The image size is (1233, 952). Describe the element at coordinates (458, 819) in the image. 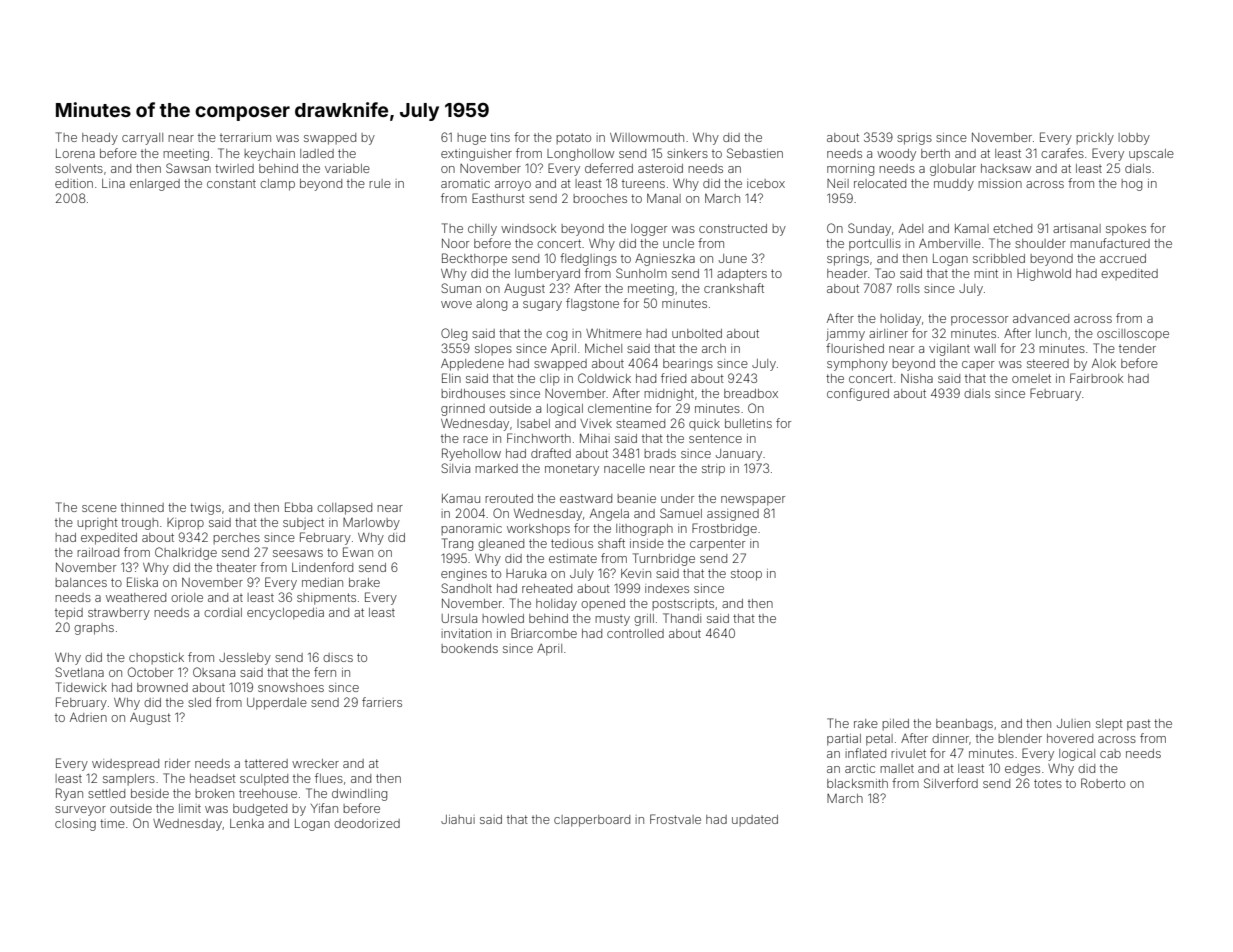

I see `Jiahui` at that location.
